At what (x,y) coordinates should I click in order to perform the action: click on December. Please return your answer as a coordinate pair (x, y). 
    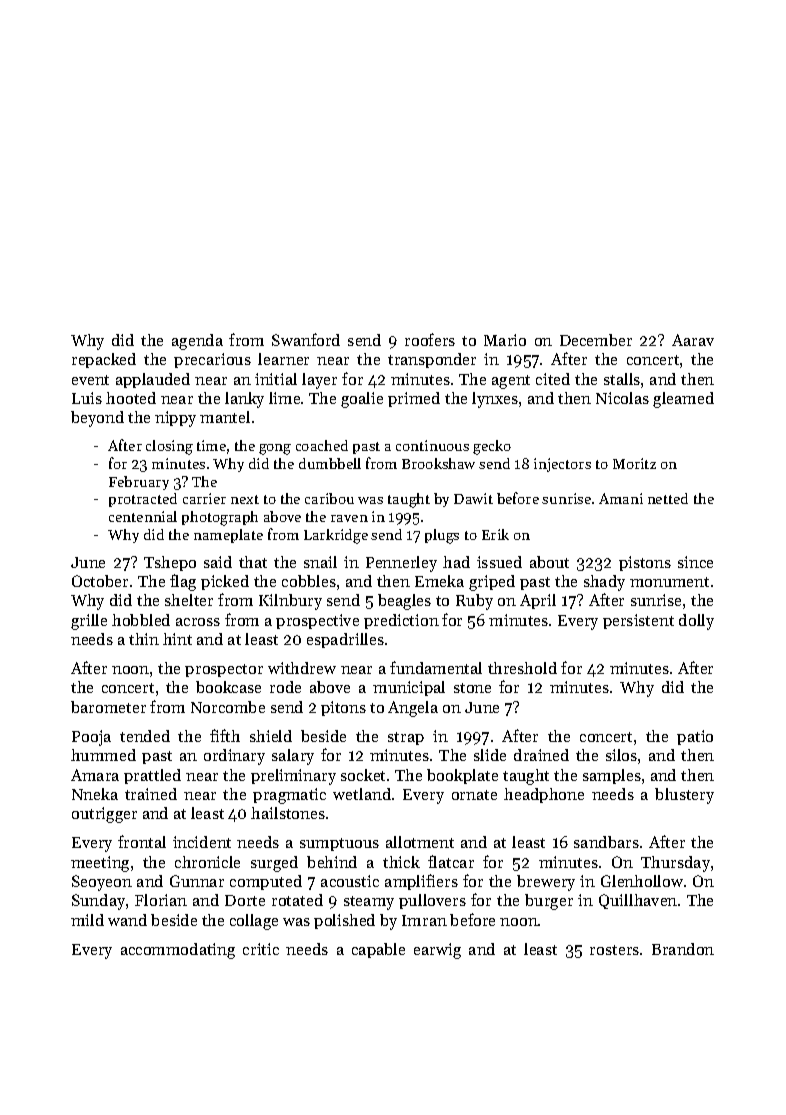
    Looking at the image, I should click on (596, 340).
